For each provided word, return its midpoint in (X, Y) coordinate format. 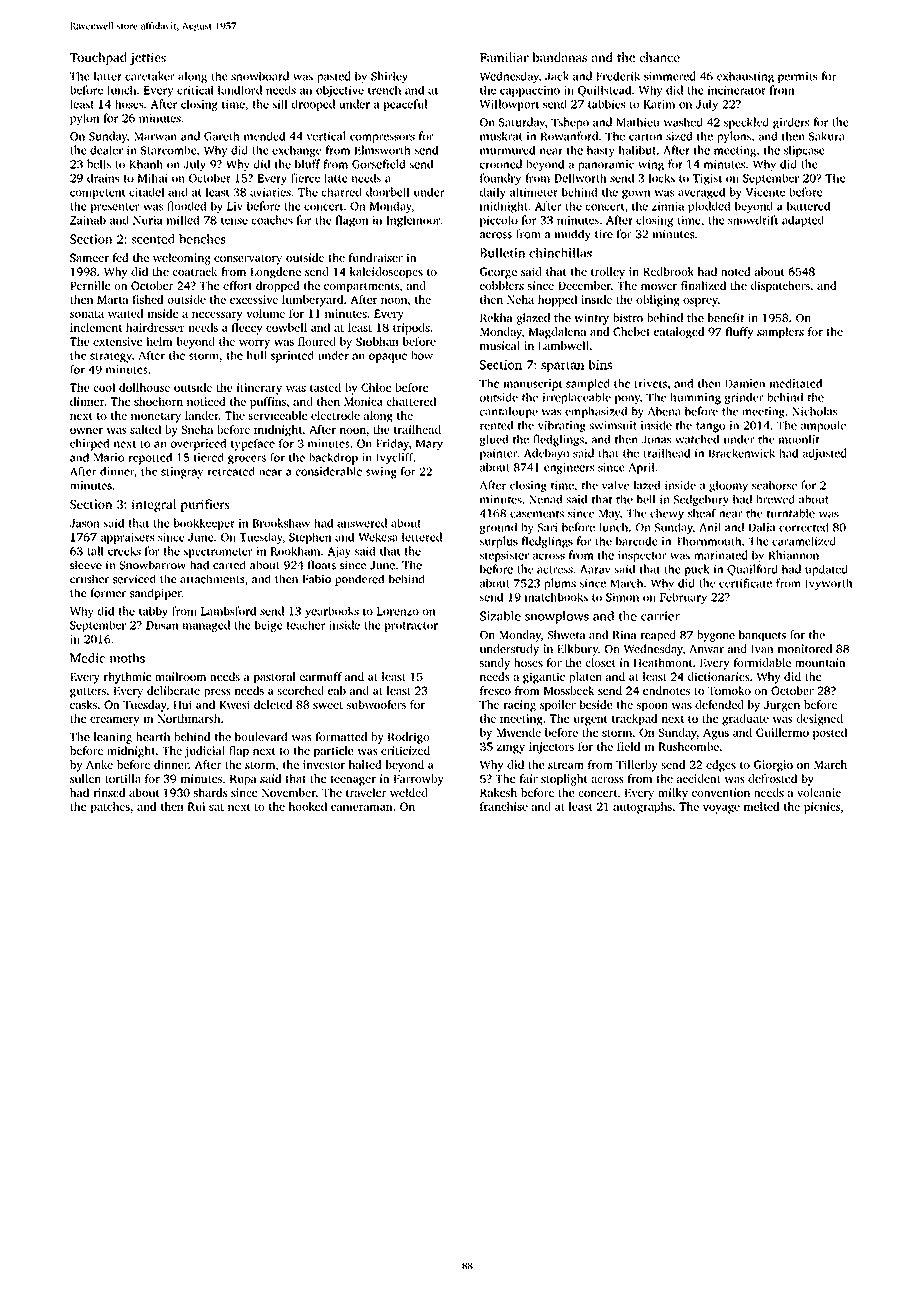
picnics (822, 808)
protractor (411, 627)
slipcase (804, 151)
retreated (231, 471)
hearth (153, 736)
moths (127, 658)
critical (195, 90)
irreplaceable (577, 398)
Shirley (389, 77)
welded (409, 792)
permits (797, 77)
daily (493, 193)
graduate (745, 720)
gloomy (728, 486)
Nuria (147, 220)
